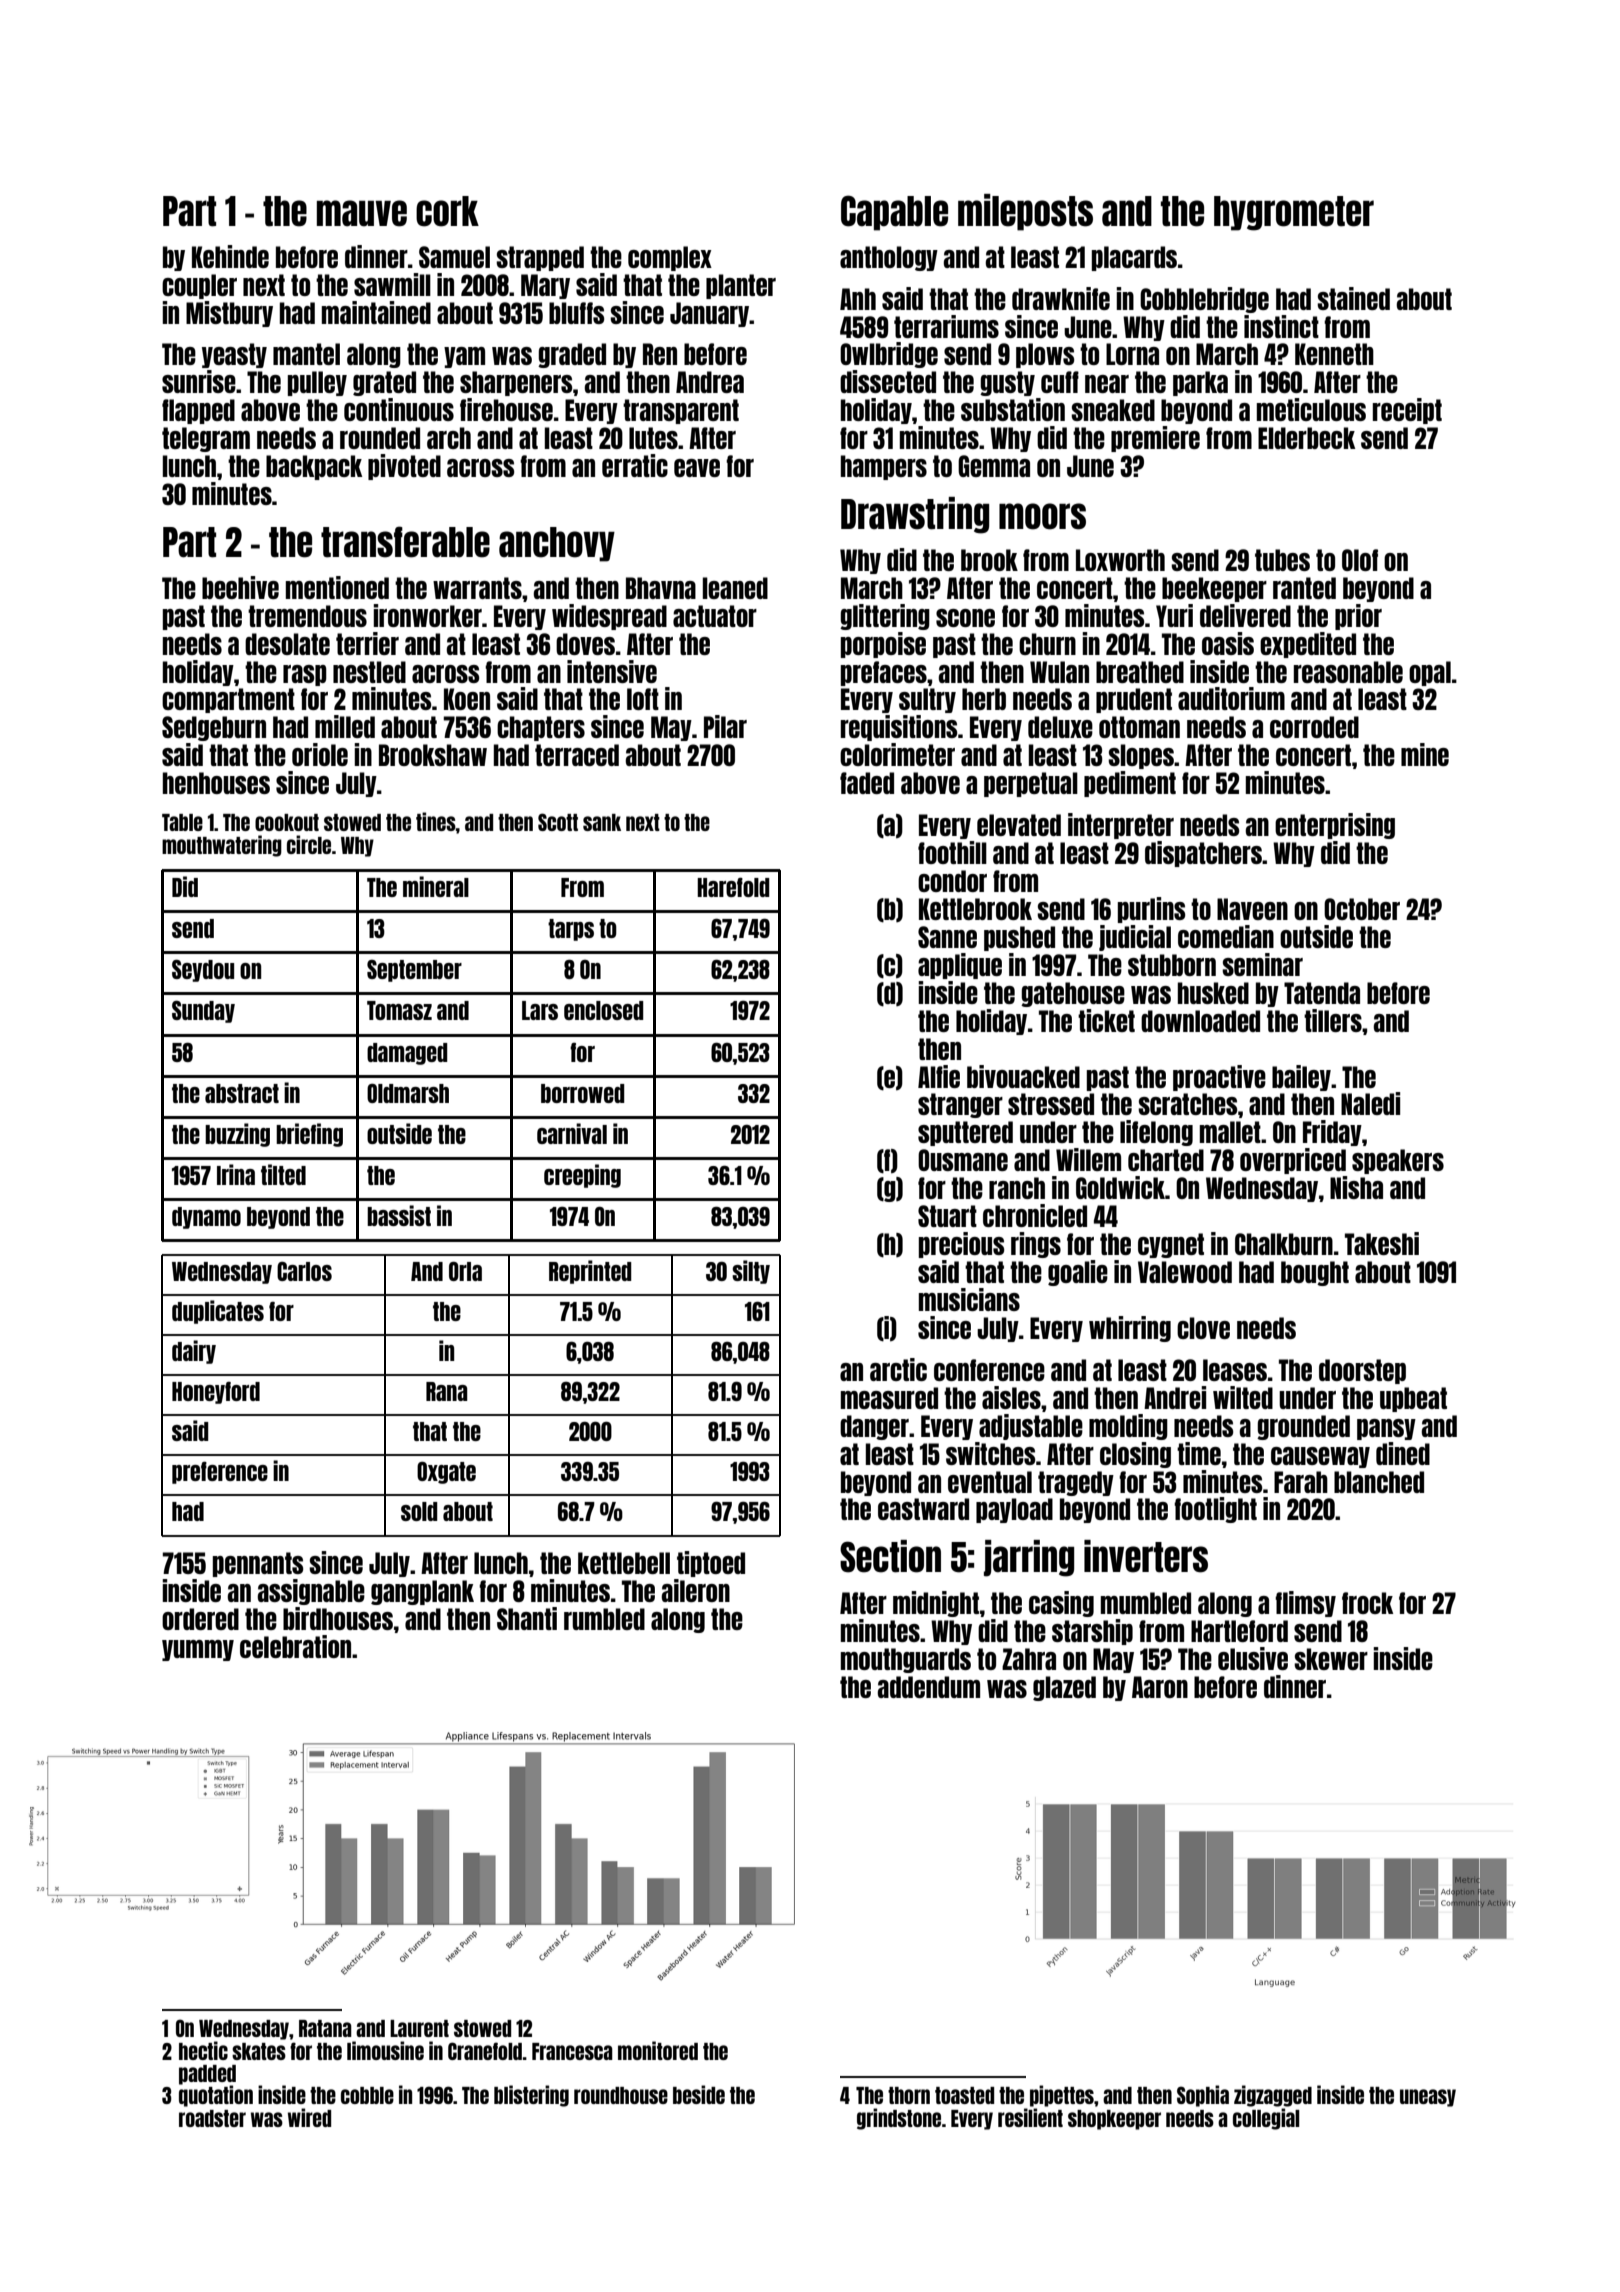  I want to click on sunrise, so click(199, 381).
